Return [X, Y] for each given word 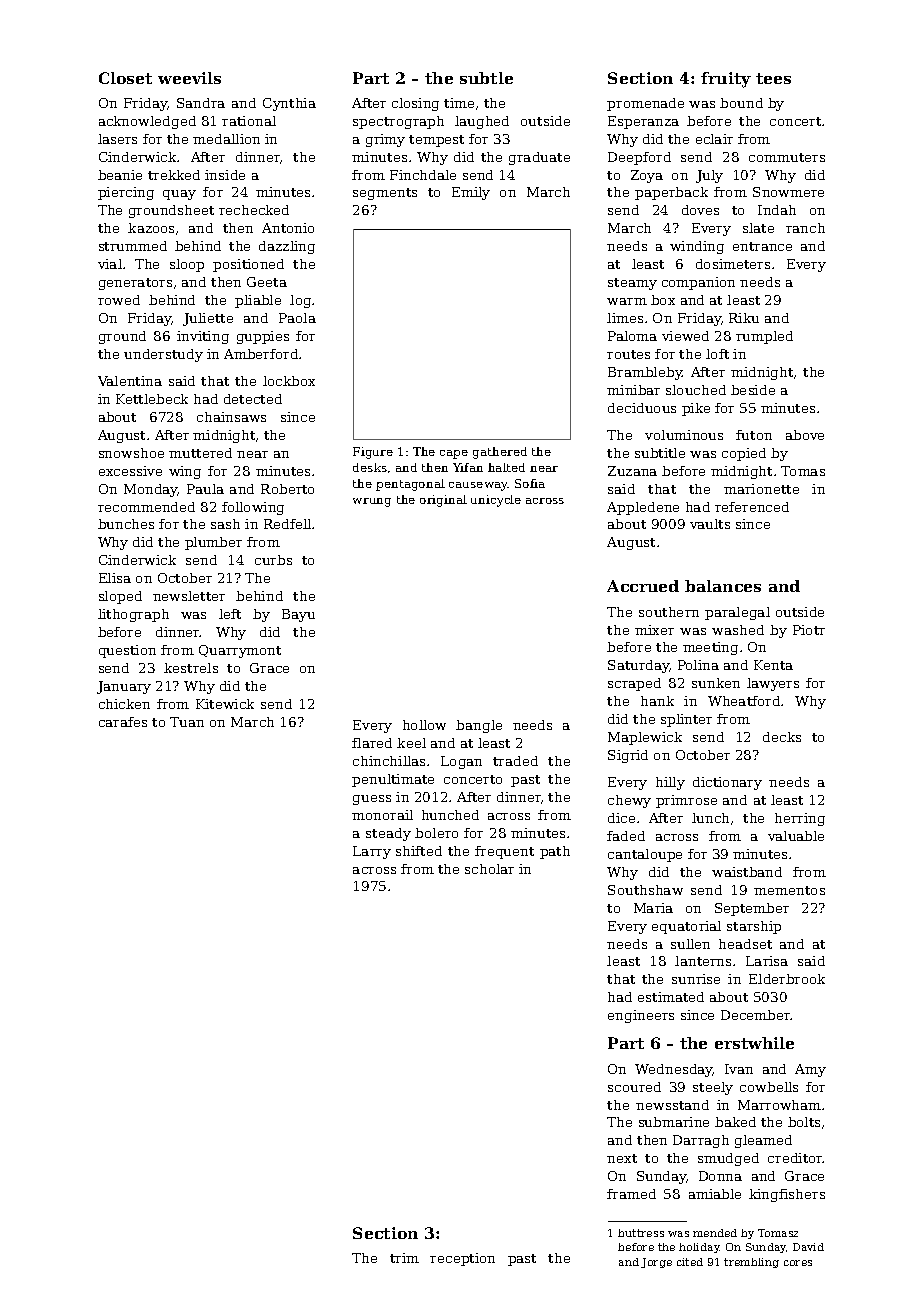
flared [372, 743]
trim [404, 1258]
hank [657, 701]
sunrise [696, 979]
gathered [500, 453]
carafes [123, 722]
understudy [163, 355]
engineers [641, 1016]
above [805, 435]
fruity [726, 80]
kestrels [191, 668]
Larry [372, 852]
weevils [189, 78]
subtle [486, 78]
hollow [424, 725]
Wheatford [744, 701]
